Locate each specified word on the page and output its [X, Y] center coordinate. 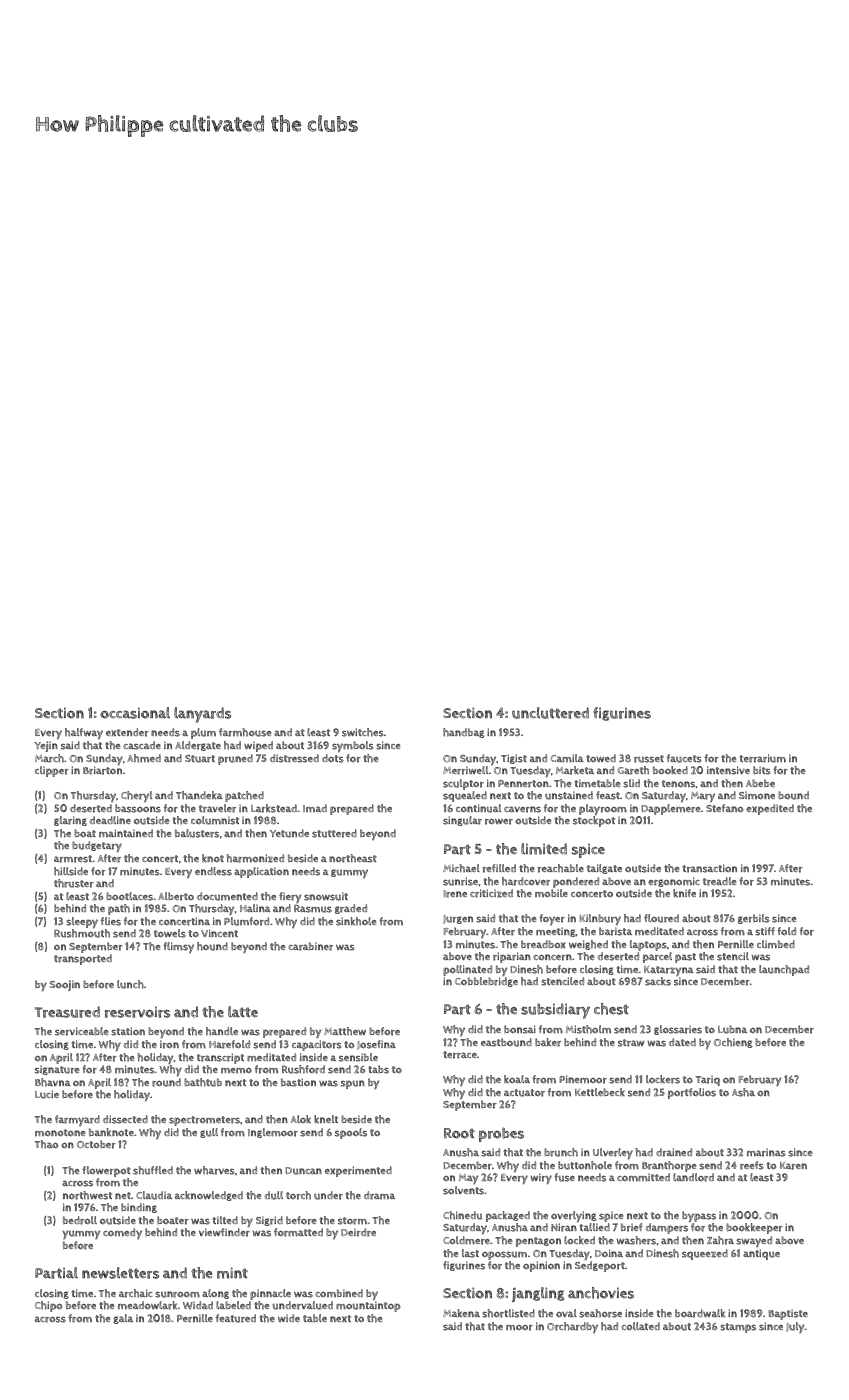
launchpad [784, 970]
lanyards [202, 715]
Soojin [65, 985]
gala [123, 1319]
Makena [461, 1313]
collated [640, 1326]
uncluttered [550, 713]
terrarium [763, 758]
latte [243, 1012]
